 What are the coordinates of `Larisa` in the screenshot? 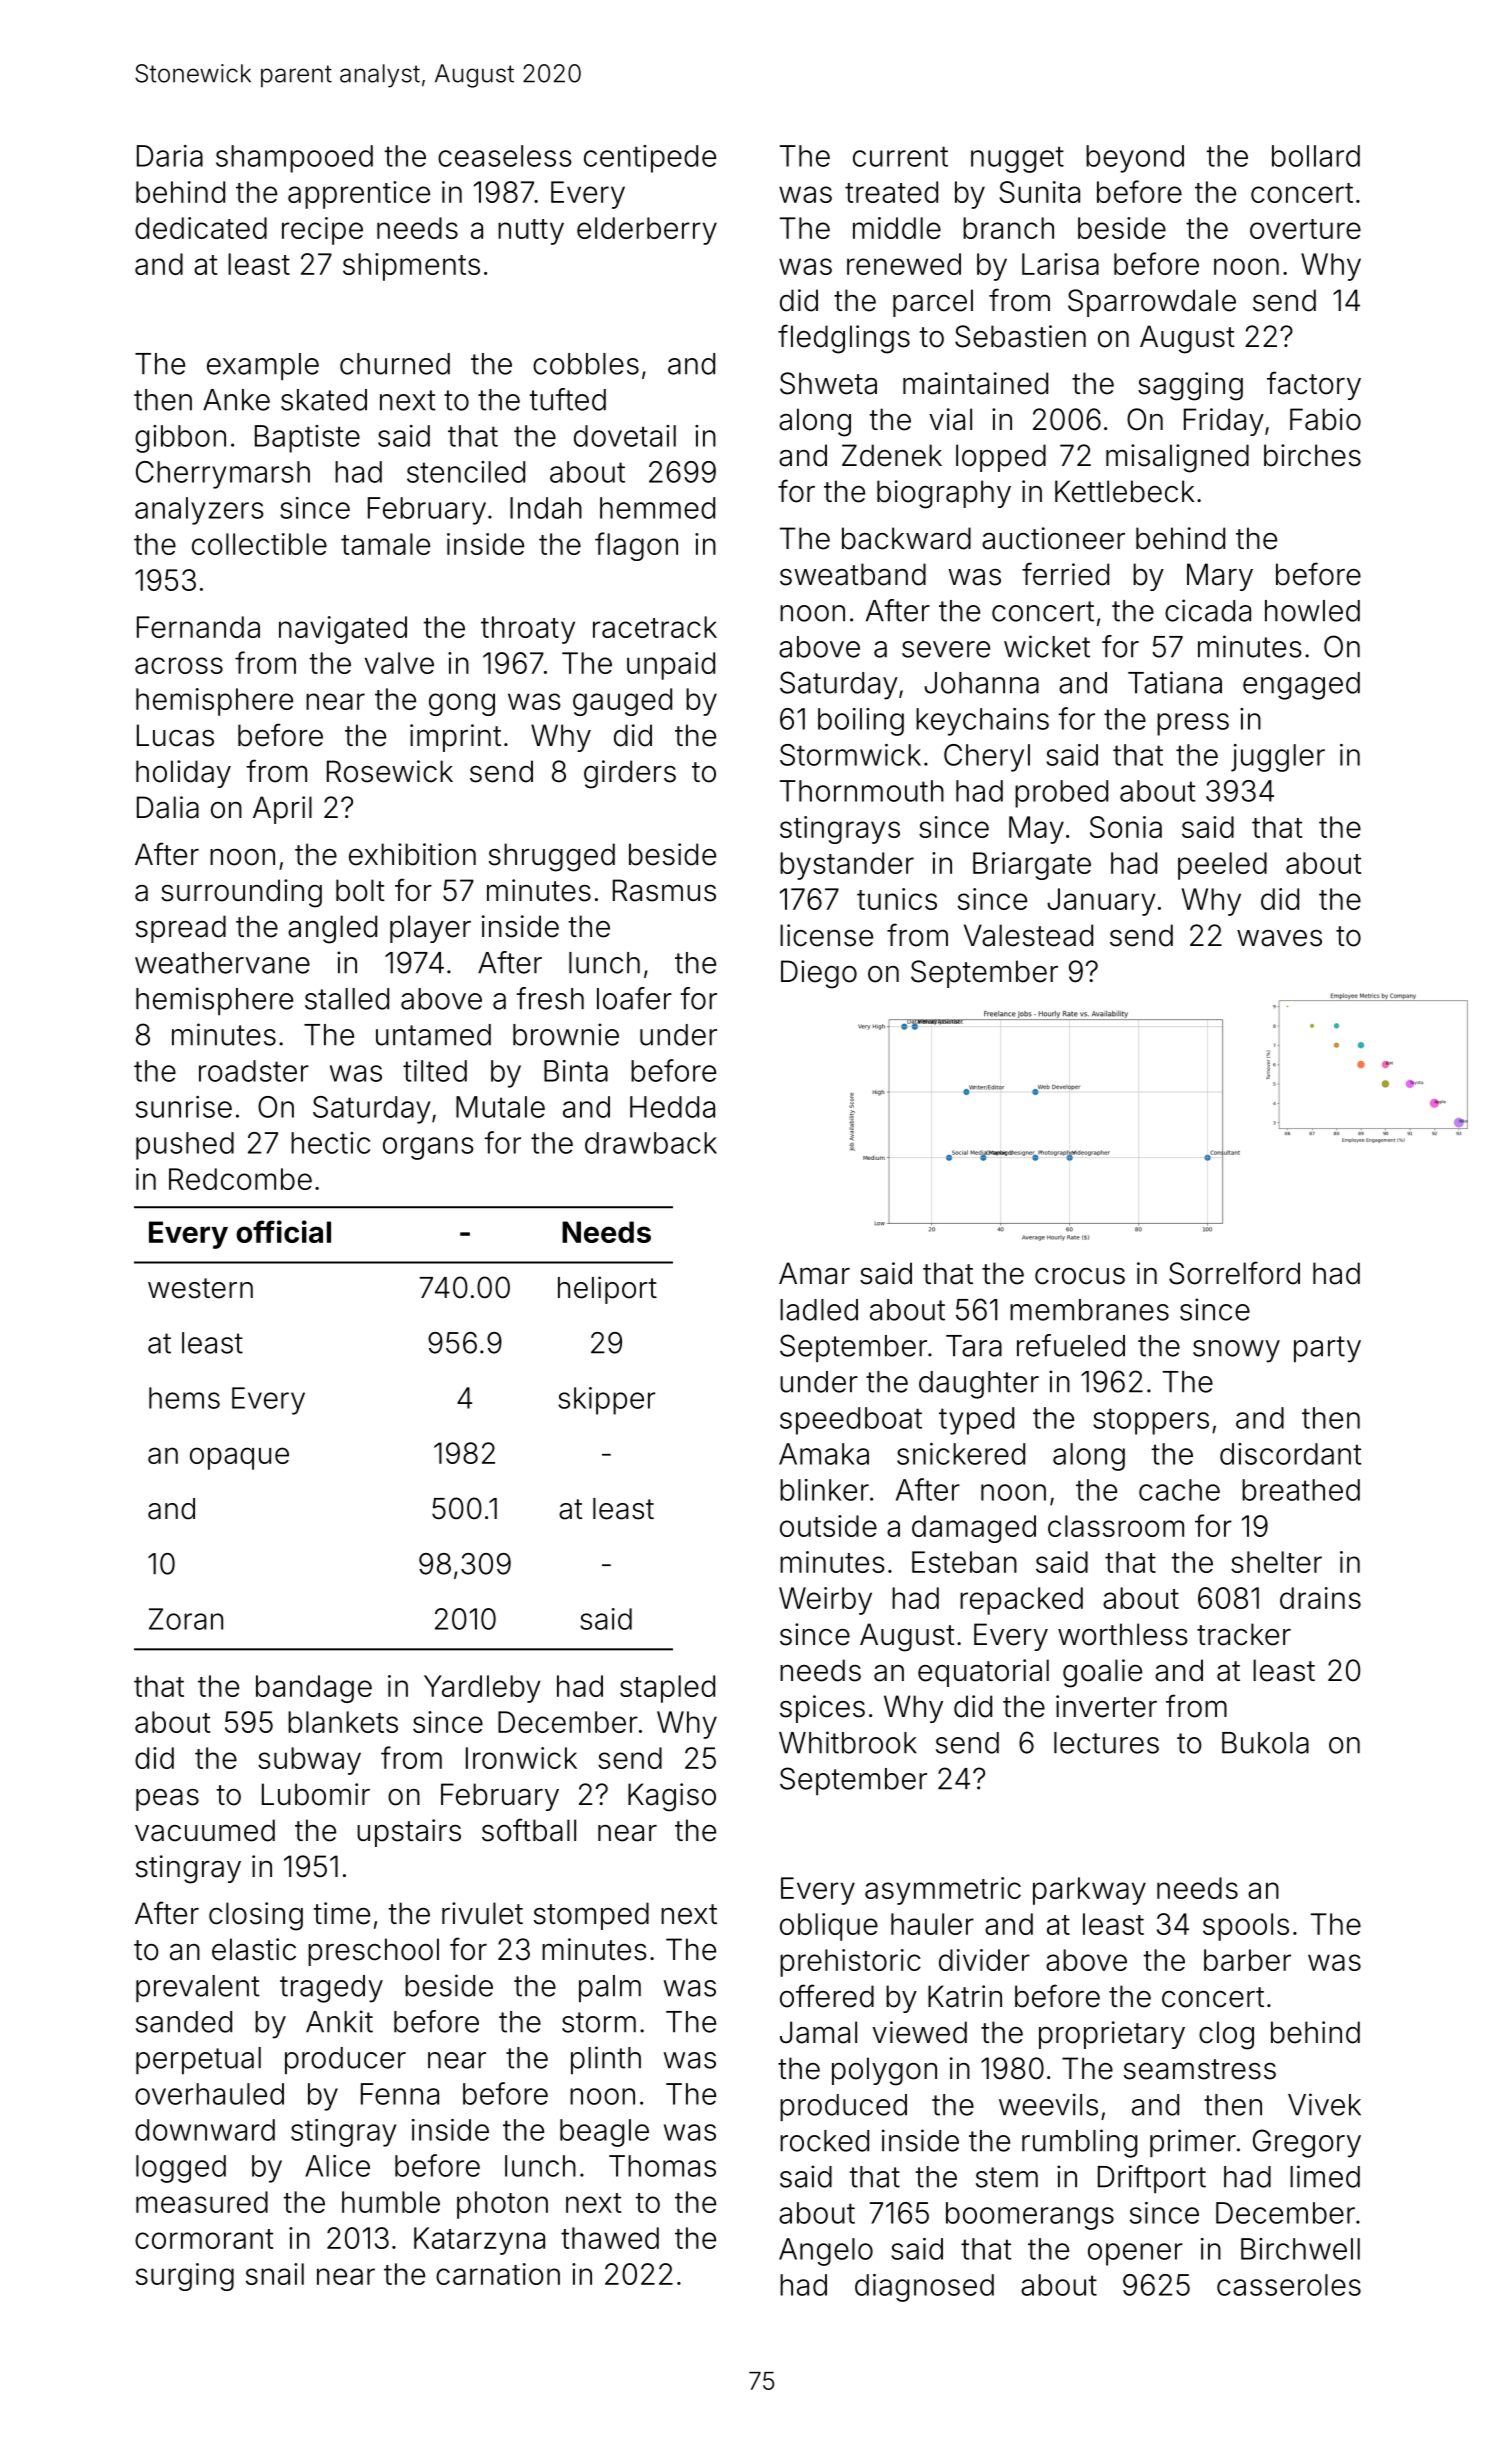 It's located at (1060, 264).
